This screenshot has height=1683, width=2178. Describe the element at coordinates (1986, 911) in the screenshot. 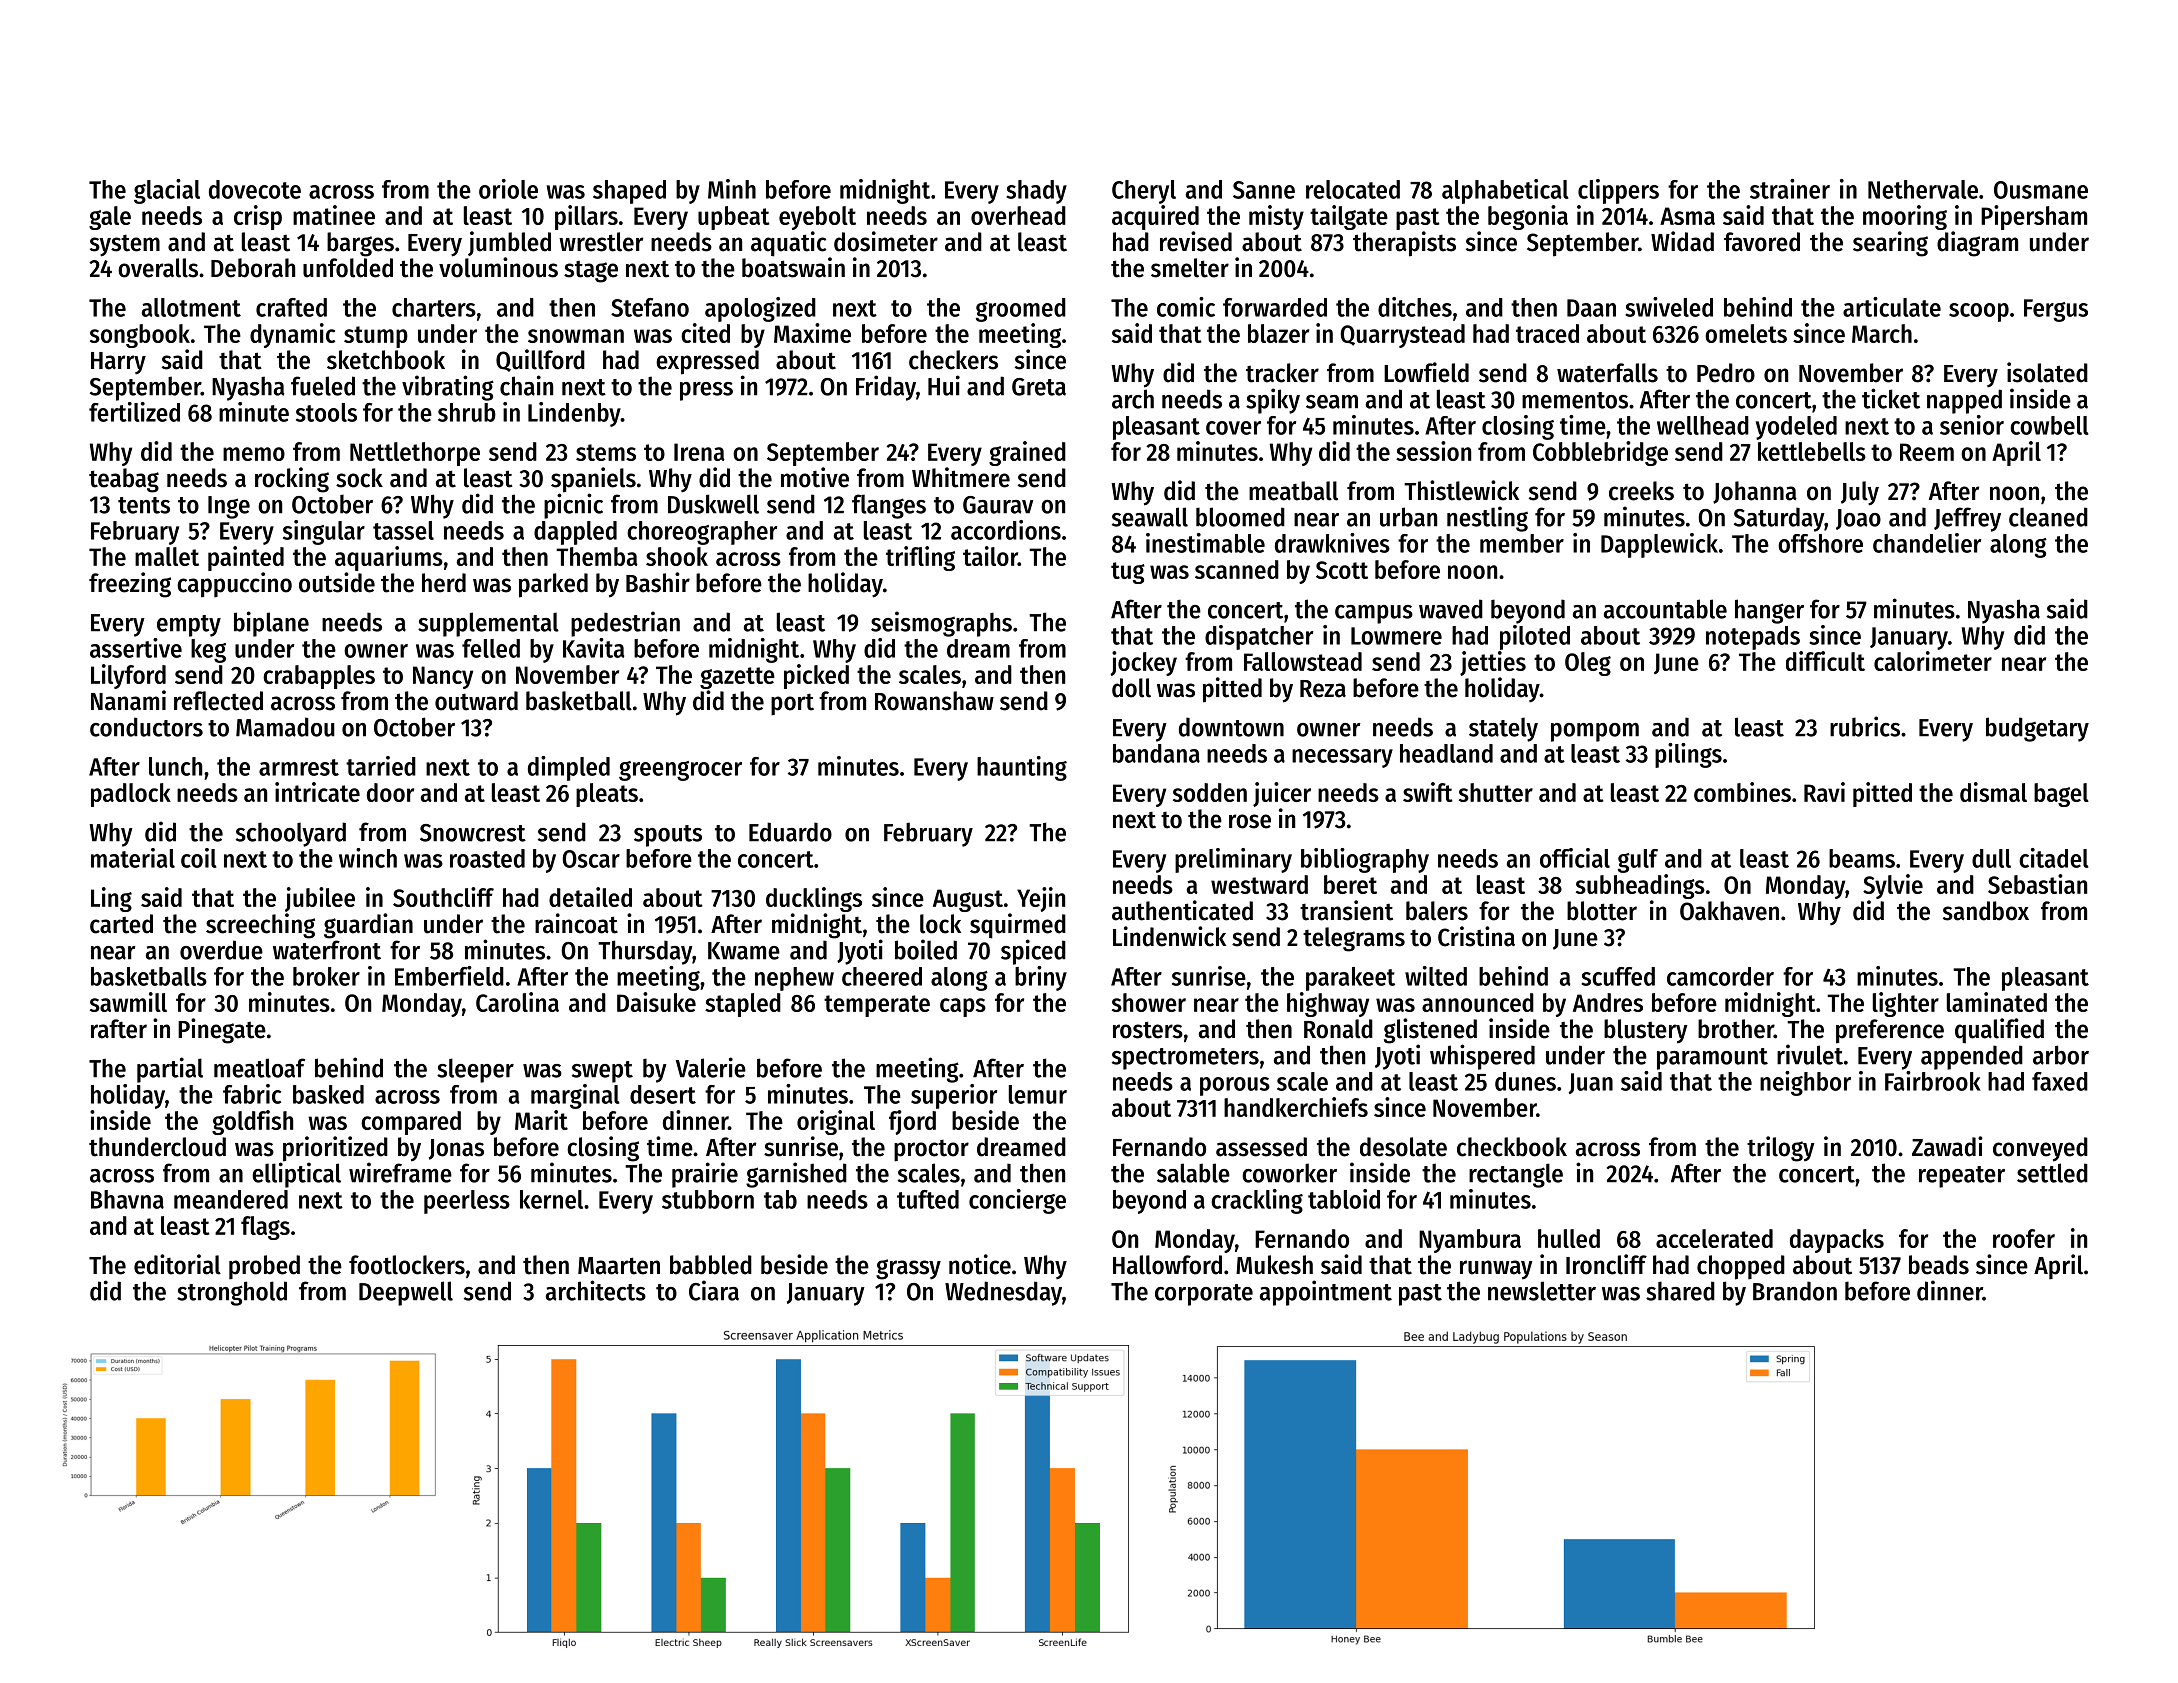

I see `sandbox` at that location.
